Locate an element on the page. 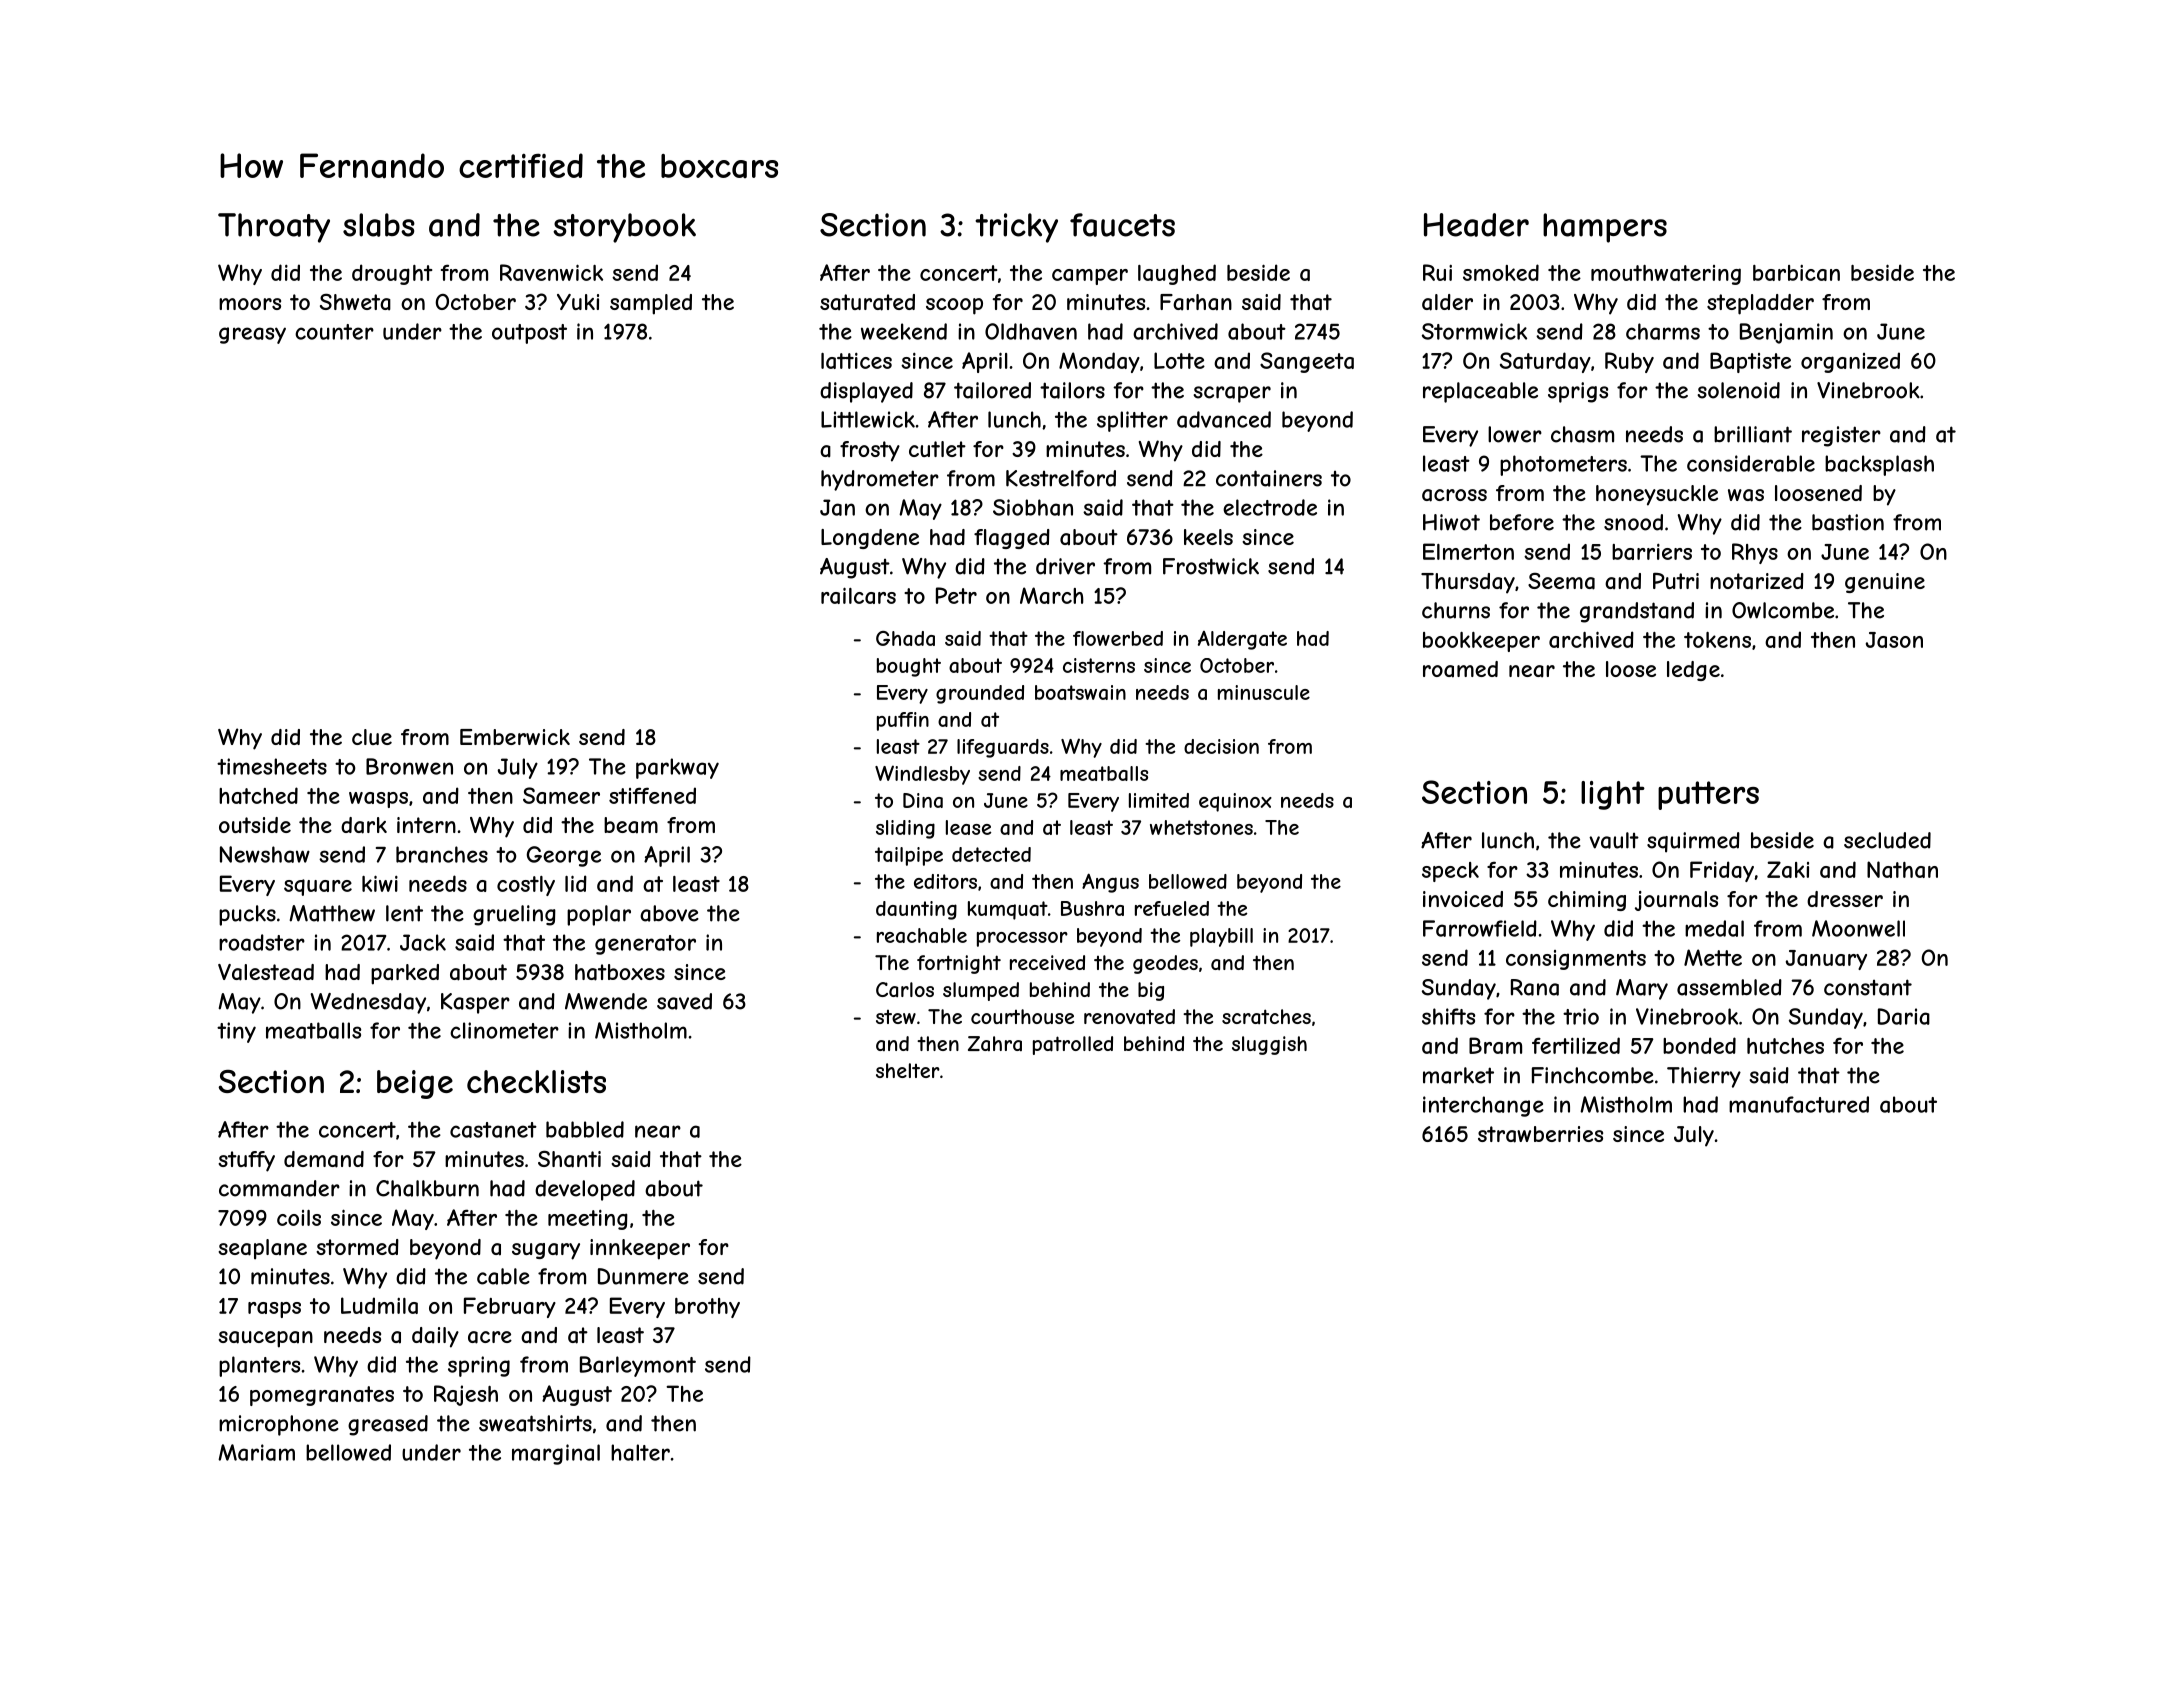 The height and width of the document is (1683, 2178). barbican is located at coordinates (1796, 273).
